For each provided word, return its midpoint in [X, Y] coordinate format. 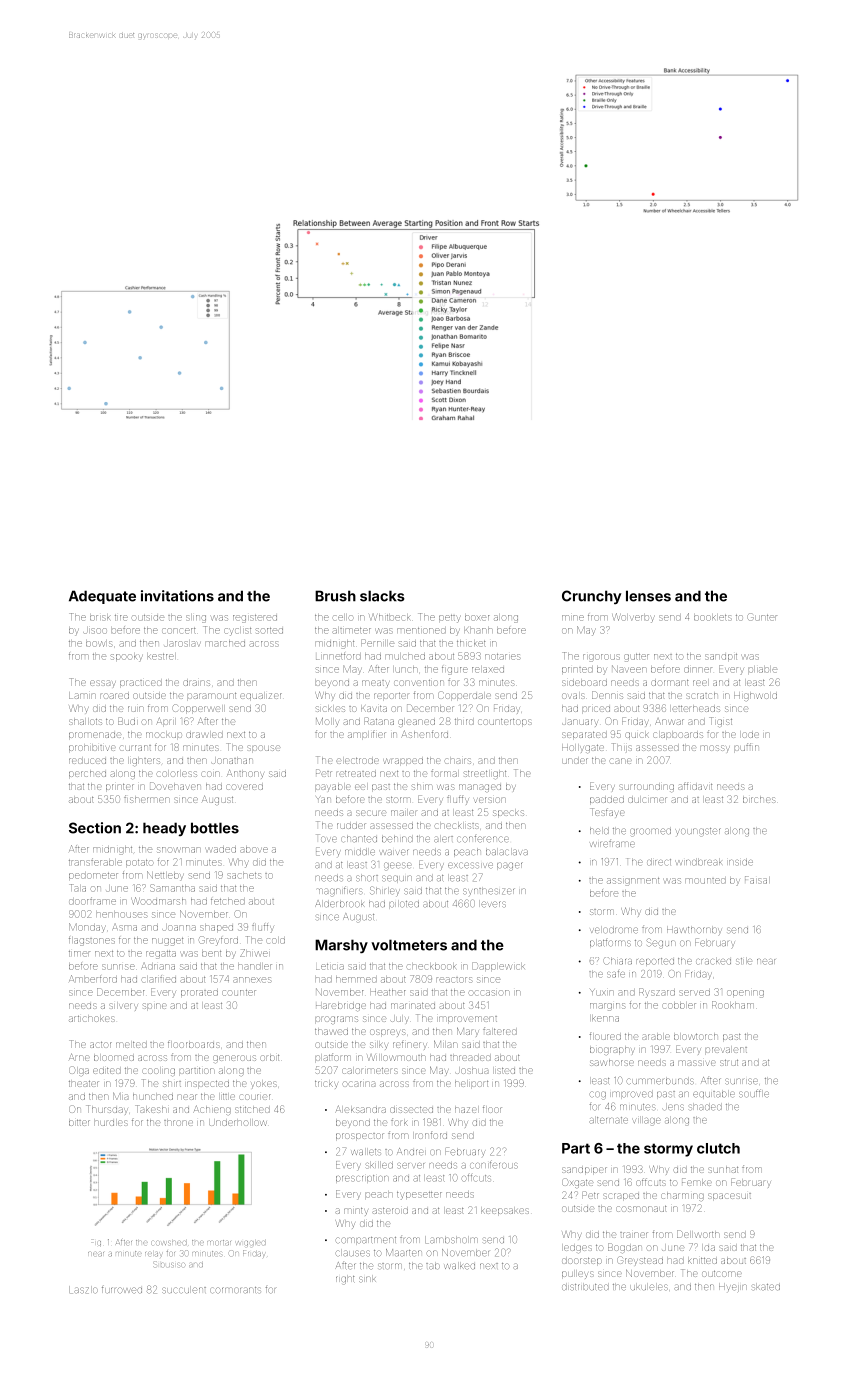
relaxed [488, 670]
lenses [648, 596]
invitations [177, 596]
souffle [754, 1093]
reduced [87, 761]
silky [378, 1046]
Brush [335, 596]
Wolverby [632, 618]
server [411, 1166]
